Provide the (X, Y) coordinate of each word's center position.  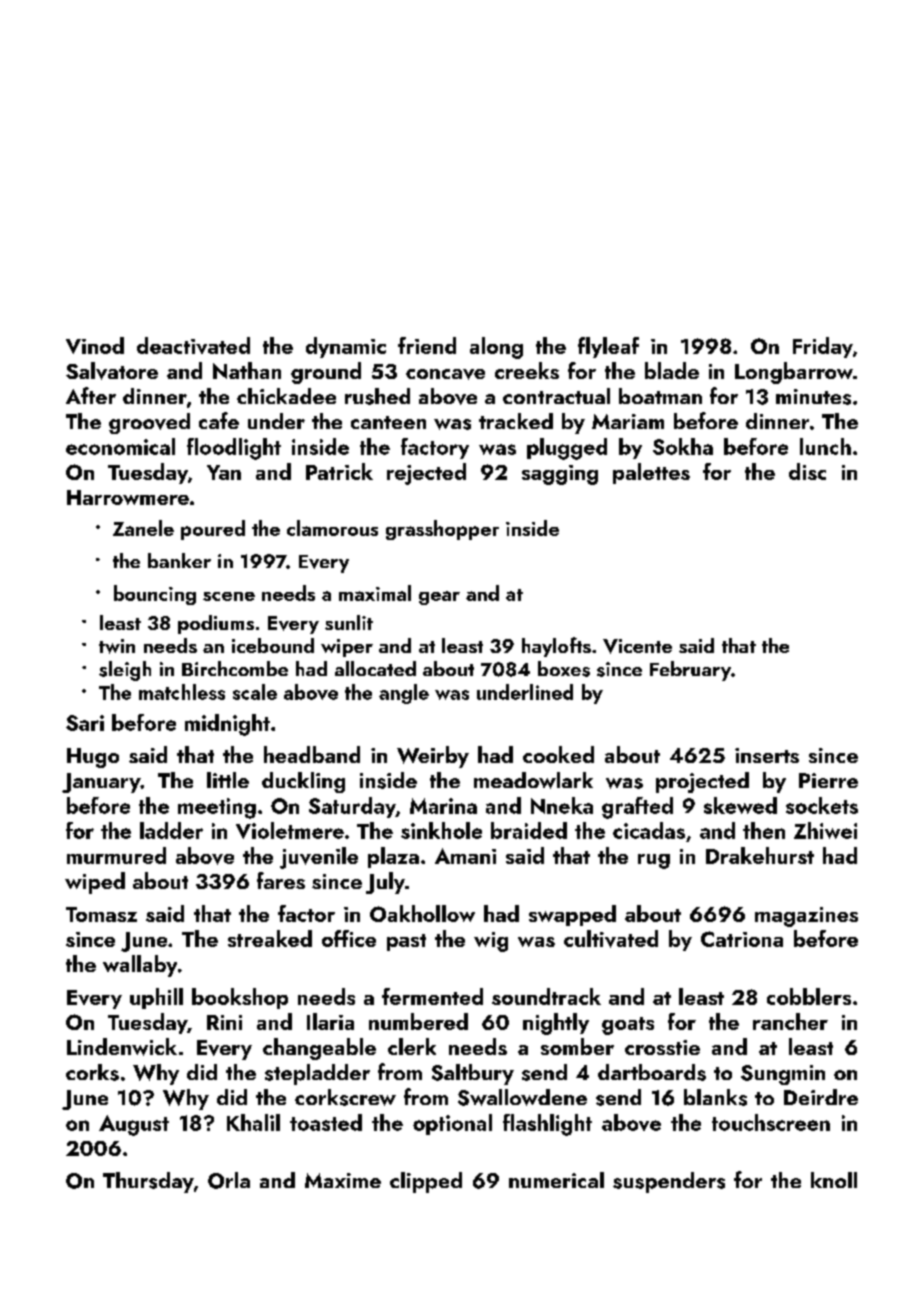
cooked (558, 754)
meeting (217, 808)
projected (702, 782)
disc (807, 471)
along (496, 348)
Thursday (148, 1182)
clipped (426, 1182)
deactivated (193, 345)
